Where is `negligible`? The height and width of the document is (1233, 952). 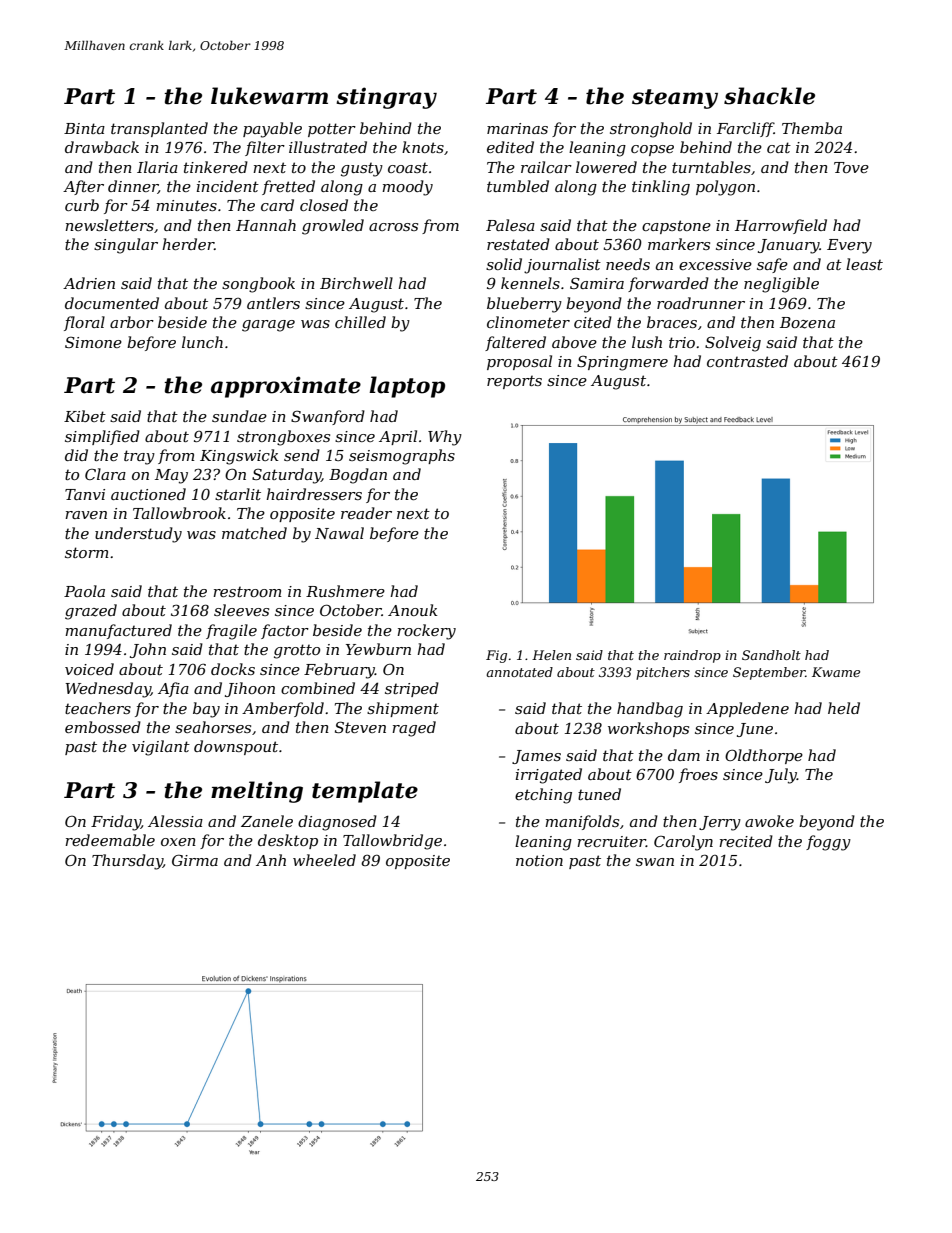
negligible is located at coordinates (781, 285).
